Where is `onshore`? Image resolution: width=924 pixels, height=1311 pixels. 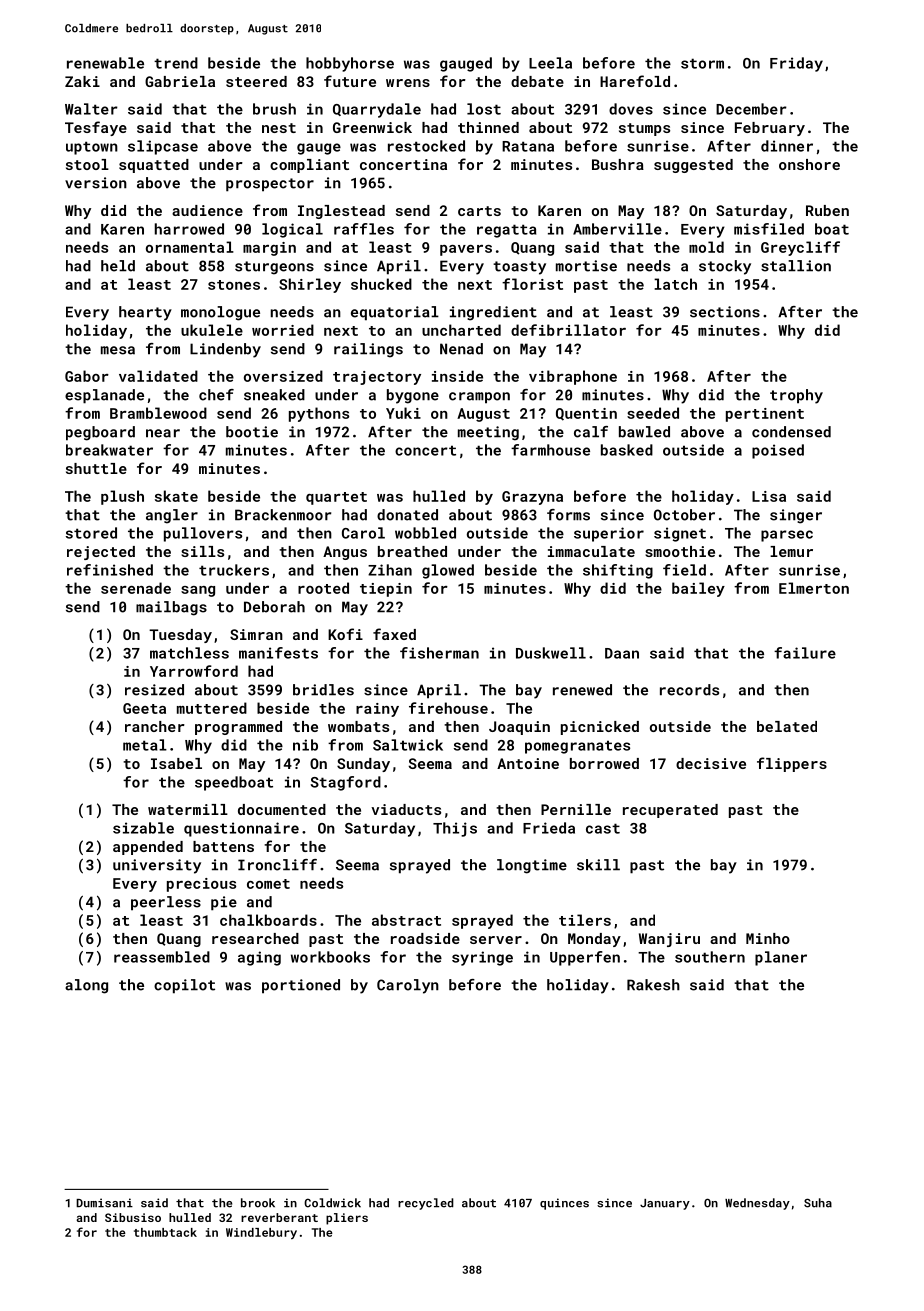 onshore is located at coordinates (809, 164).
